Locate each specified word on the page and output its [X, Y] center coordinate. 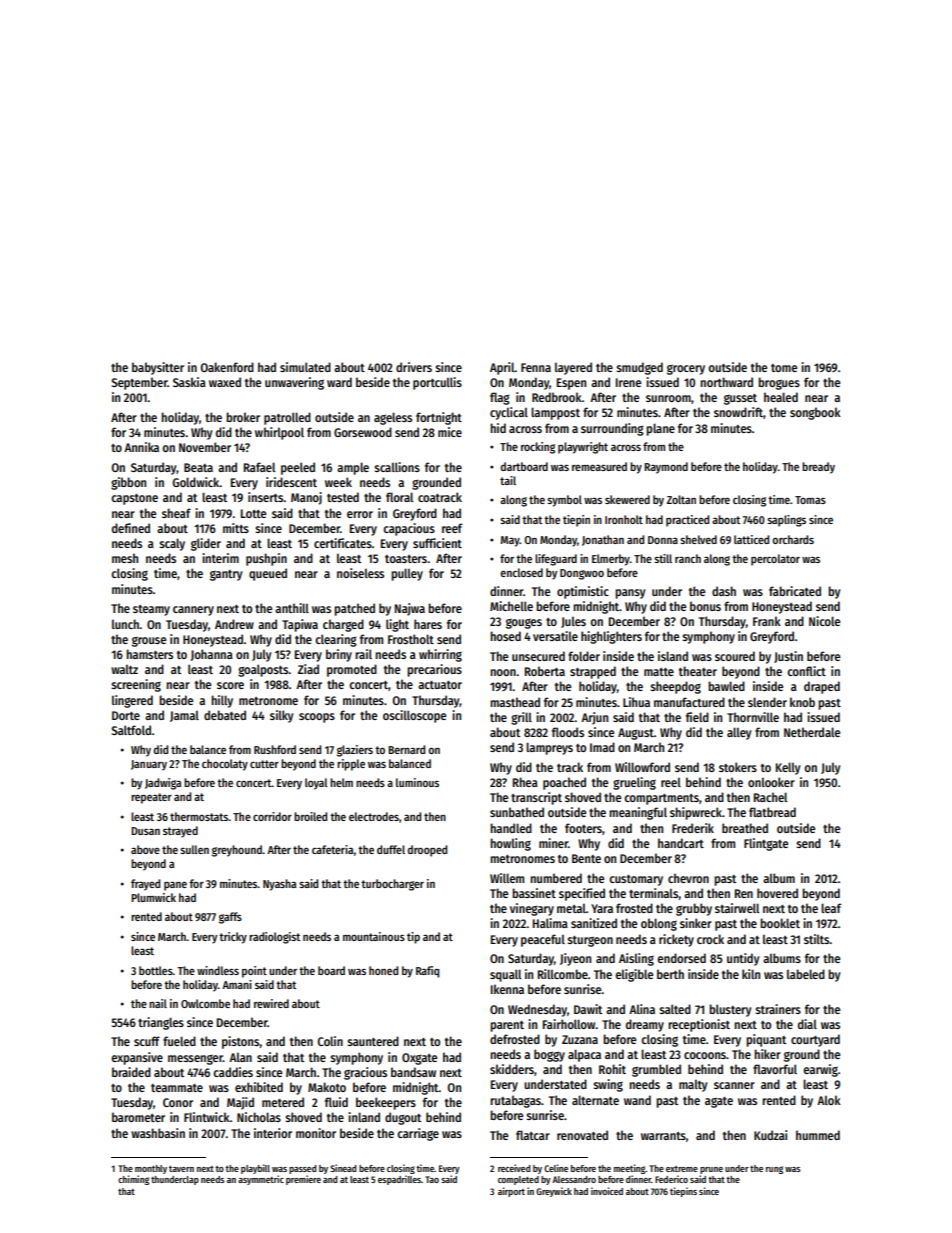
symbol [564, 501]
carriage [418, 1134]
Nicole [824, 621]
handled [511, 828]
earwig [820, 1070]
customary [636, 880]
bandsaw [413, 1072]
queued [268, 574]
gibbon [128, 483]
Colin [330, 1041]
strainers [778, 1009]
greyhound [237, 851]
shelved [698, 539]
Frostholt [411, 639]
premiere [303, 1180]
